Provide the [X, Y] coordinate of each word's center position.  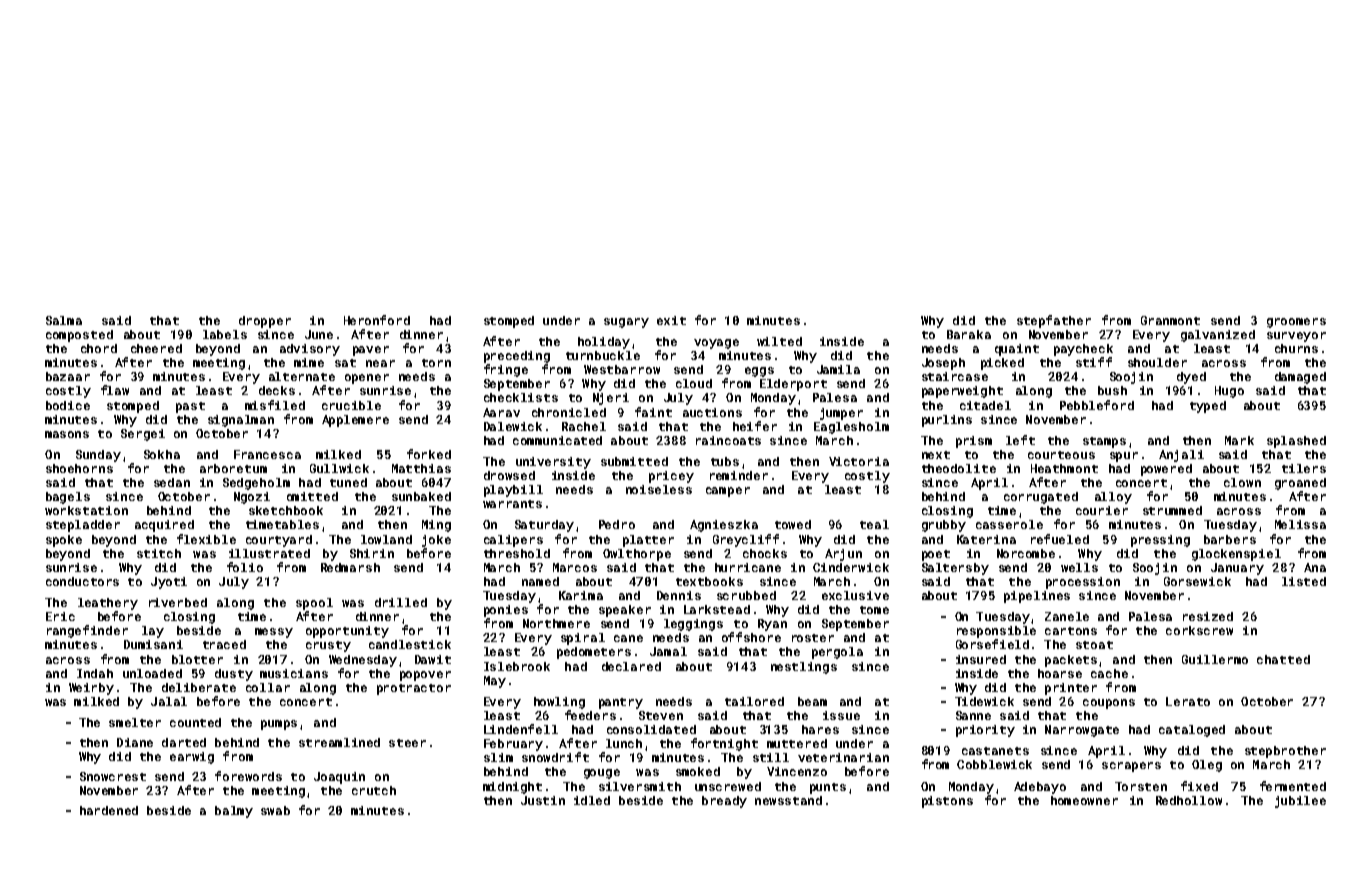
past [190, 407]
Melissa [1300, 524]
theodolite [959, 468]
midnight [512, 788]
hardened [109, 810]
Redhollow [1189, 800]
